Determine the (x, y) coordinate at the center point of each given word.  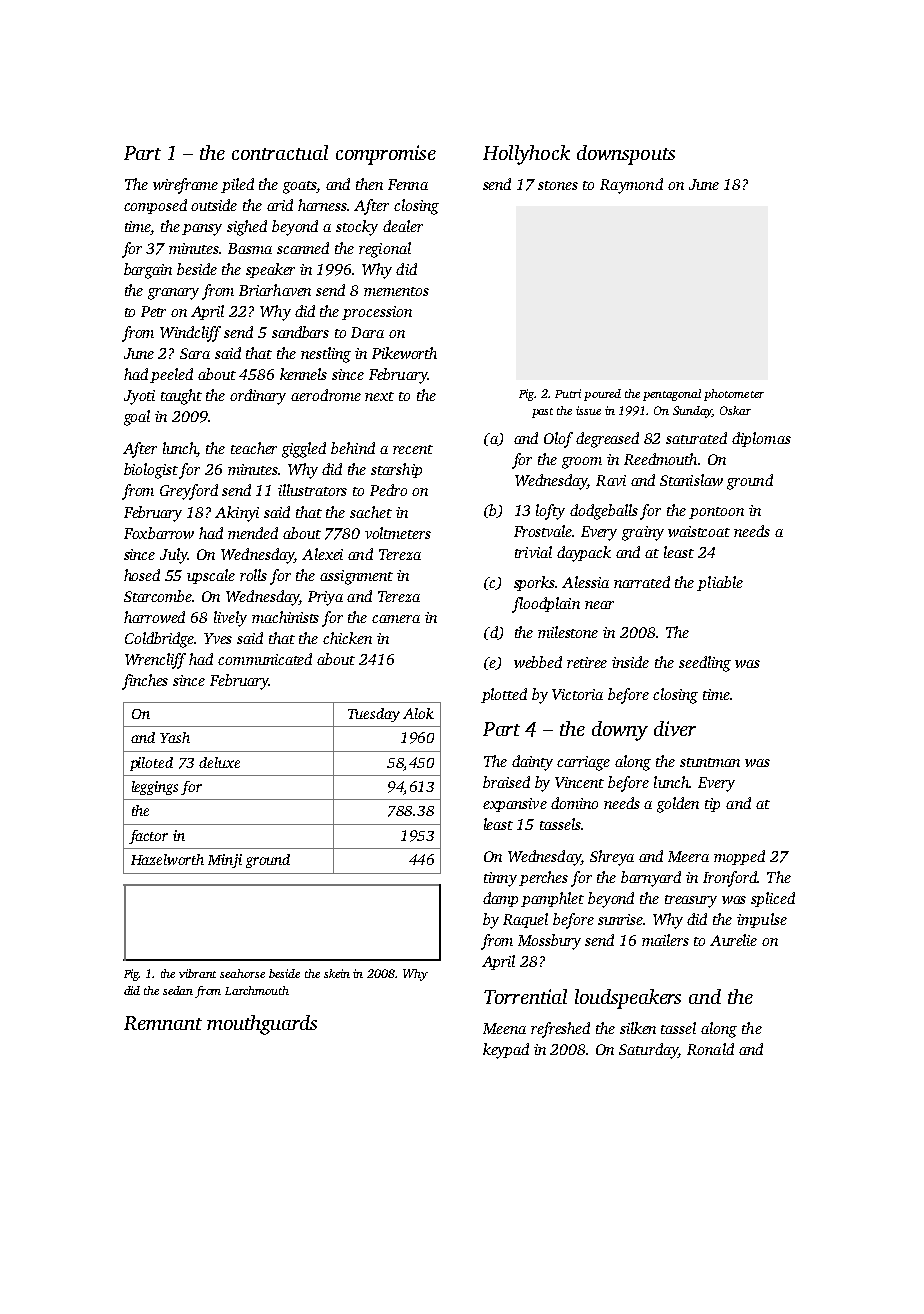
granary (173, 294)
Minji (225, 861)
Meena (504, 1028)
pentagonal (672, 395)
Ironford (730, 879)
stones (558, 185)
